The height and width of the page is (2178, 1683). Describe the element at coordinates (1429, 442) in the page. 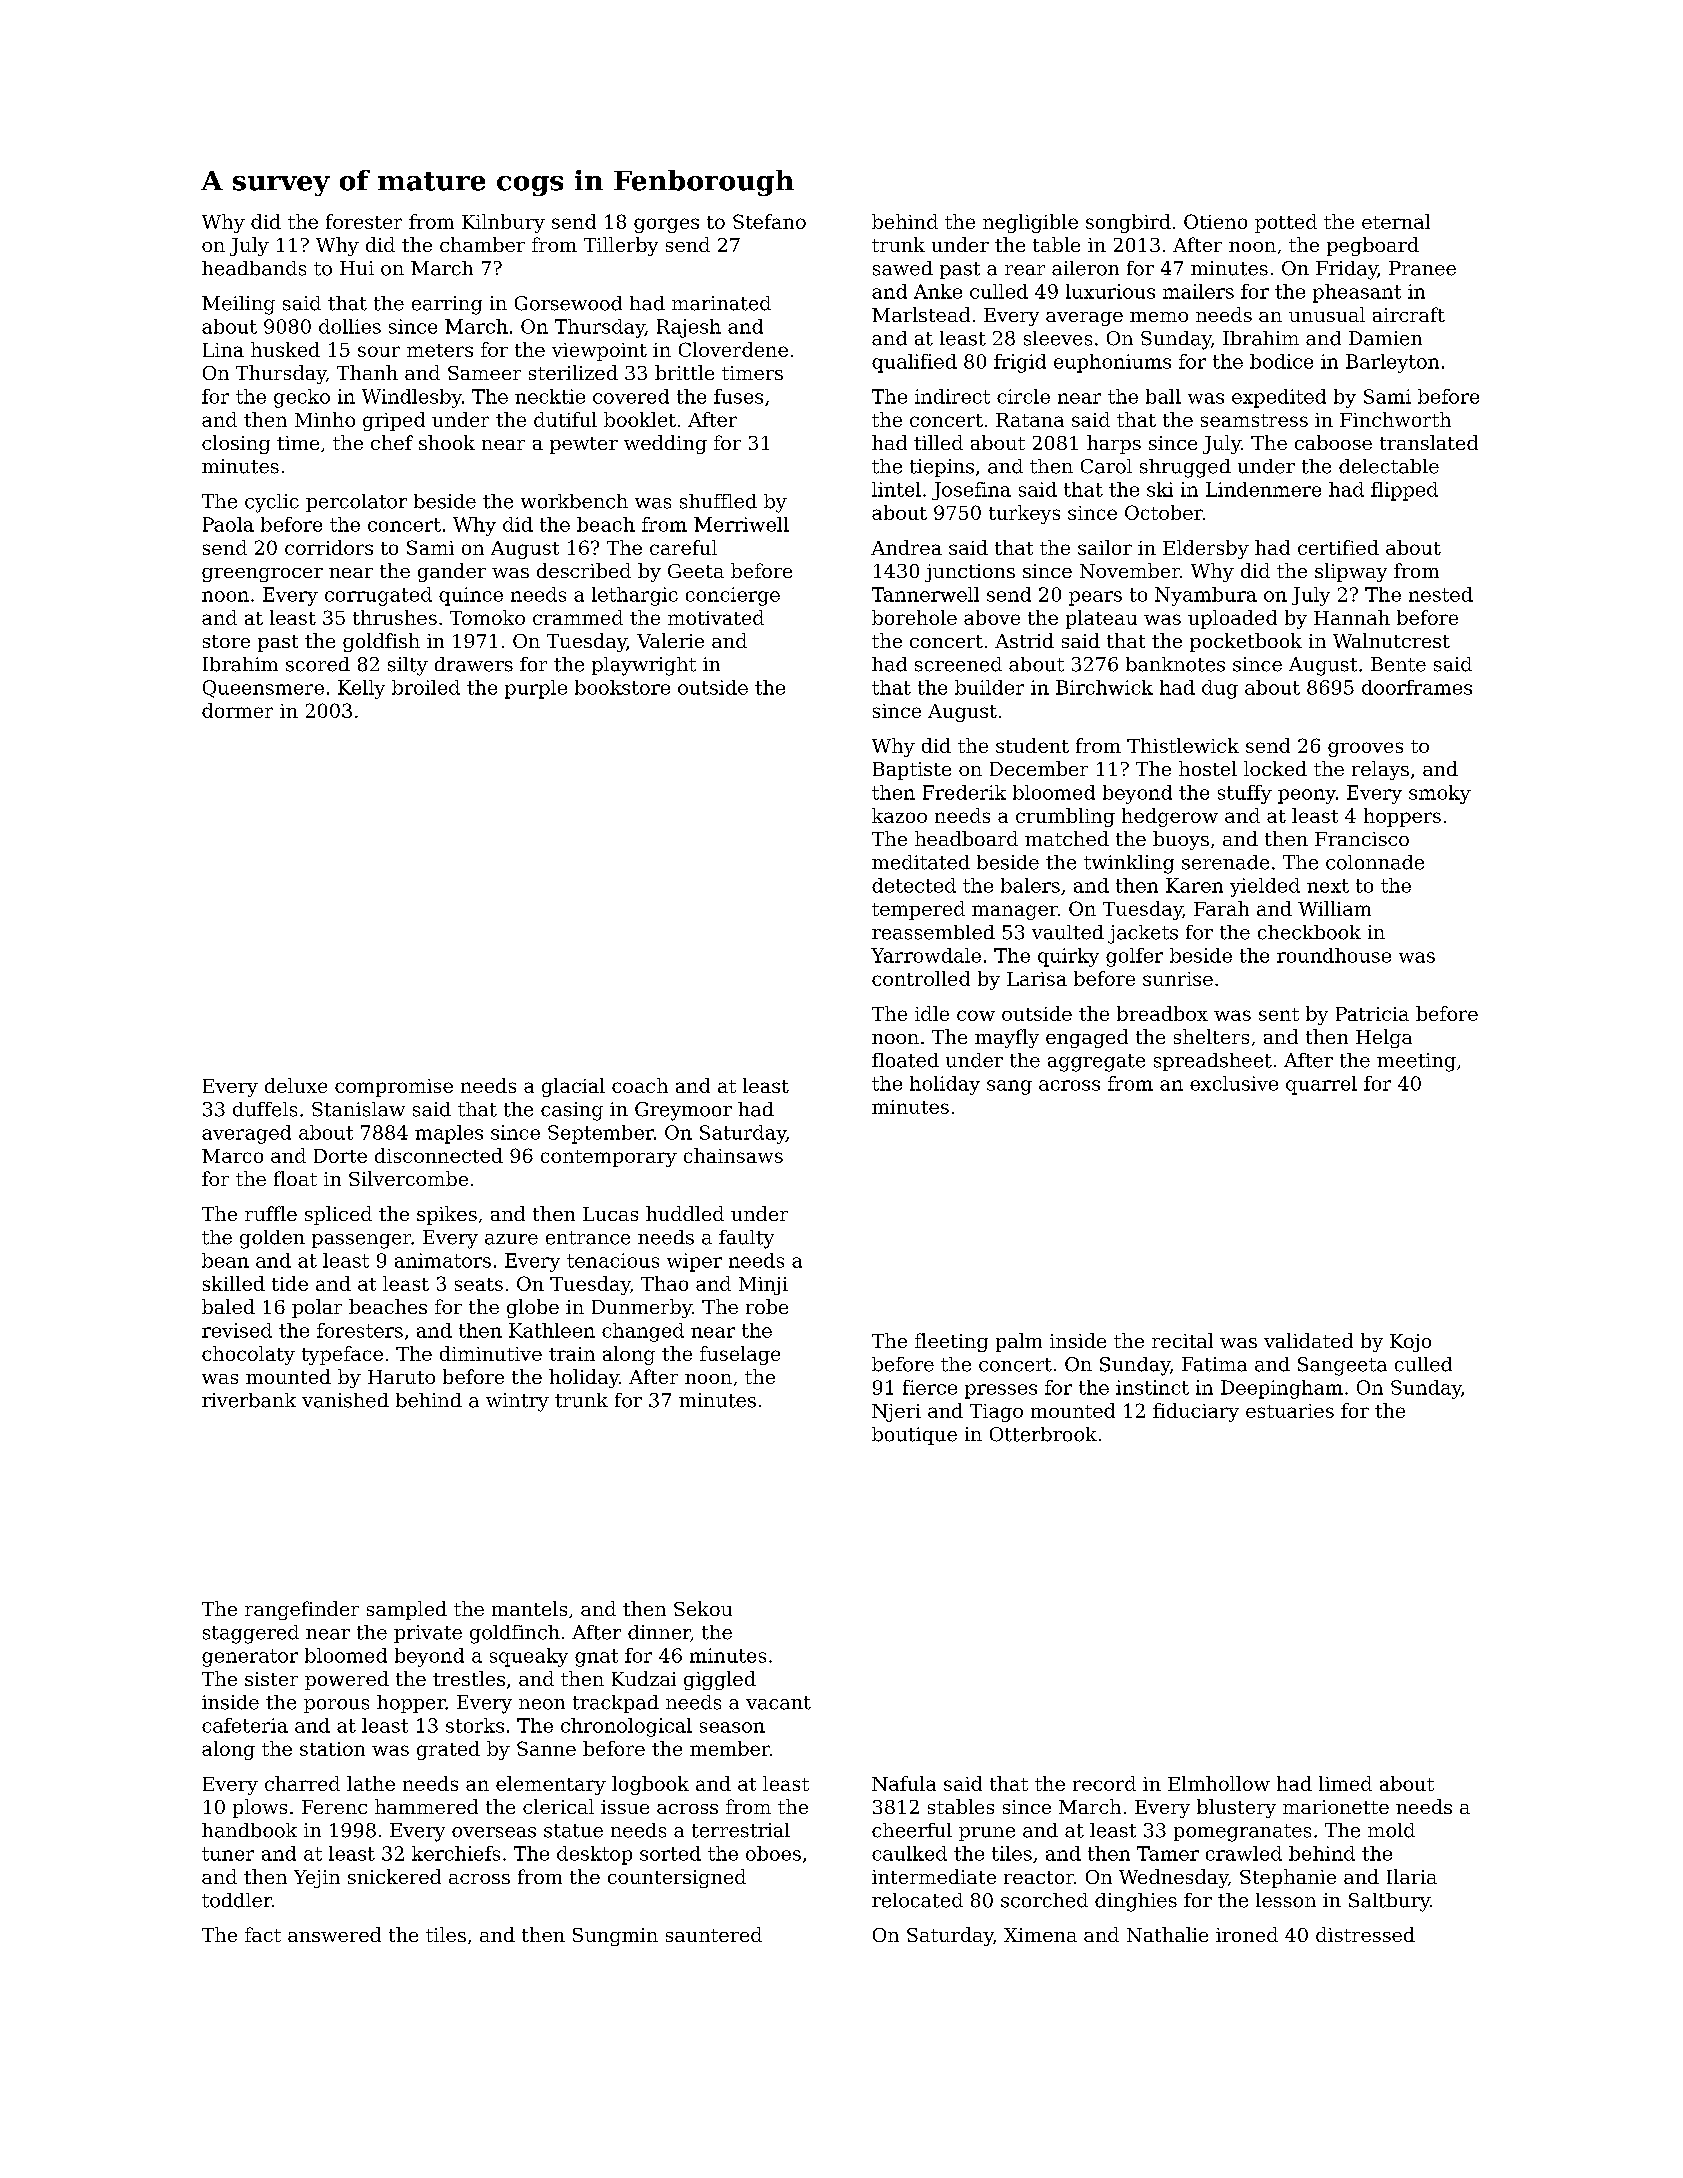

I see `translated` at that location.
